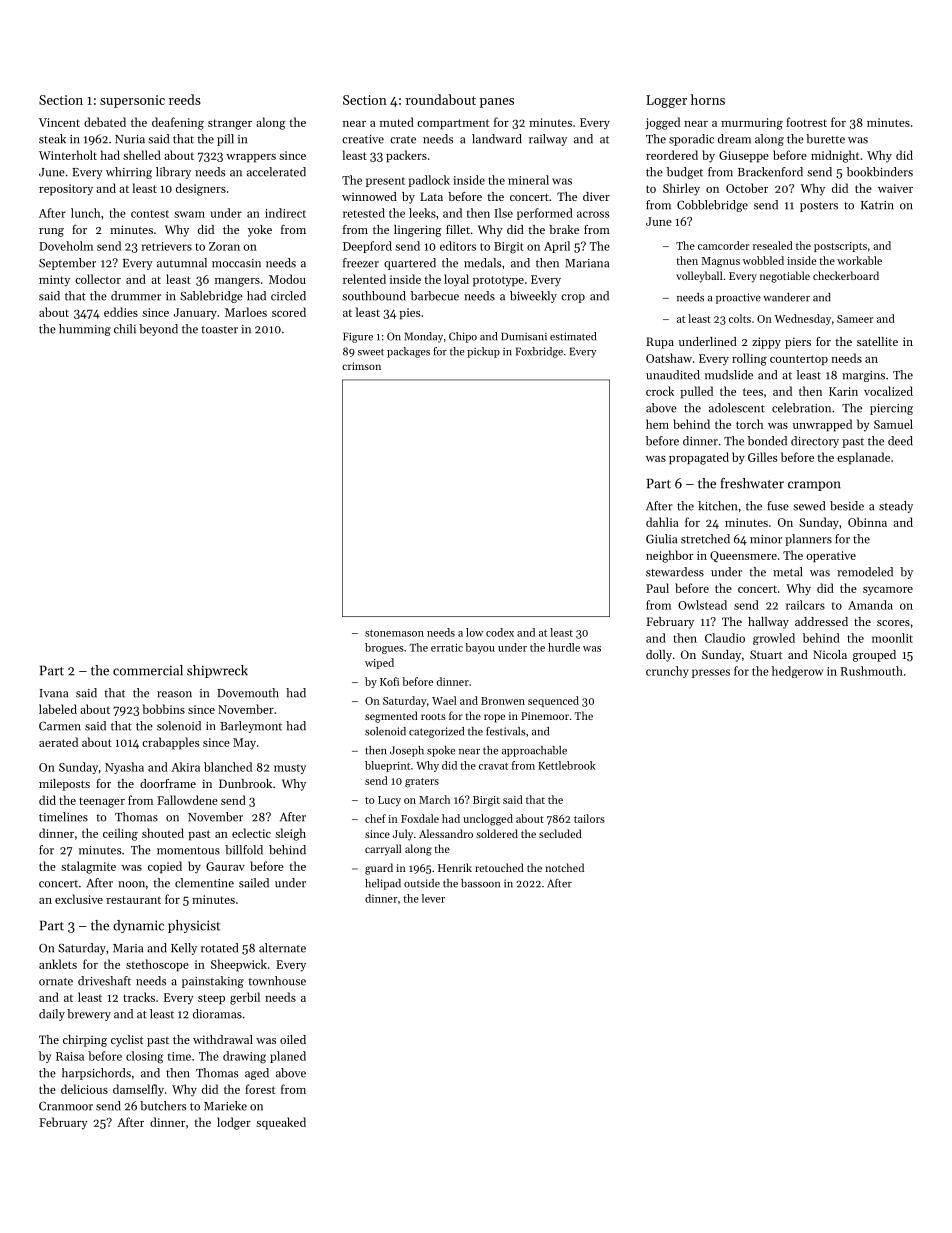  What do you see at coordinates (539, 352) in the page?
I see `Foxbridge` at bounding box center [539, 352].
